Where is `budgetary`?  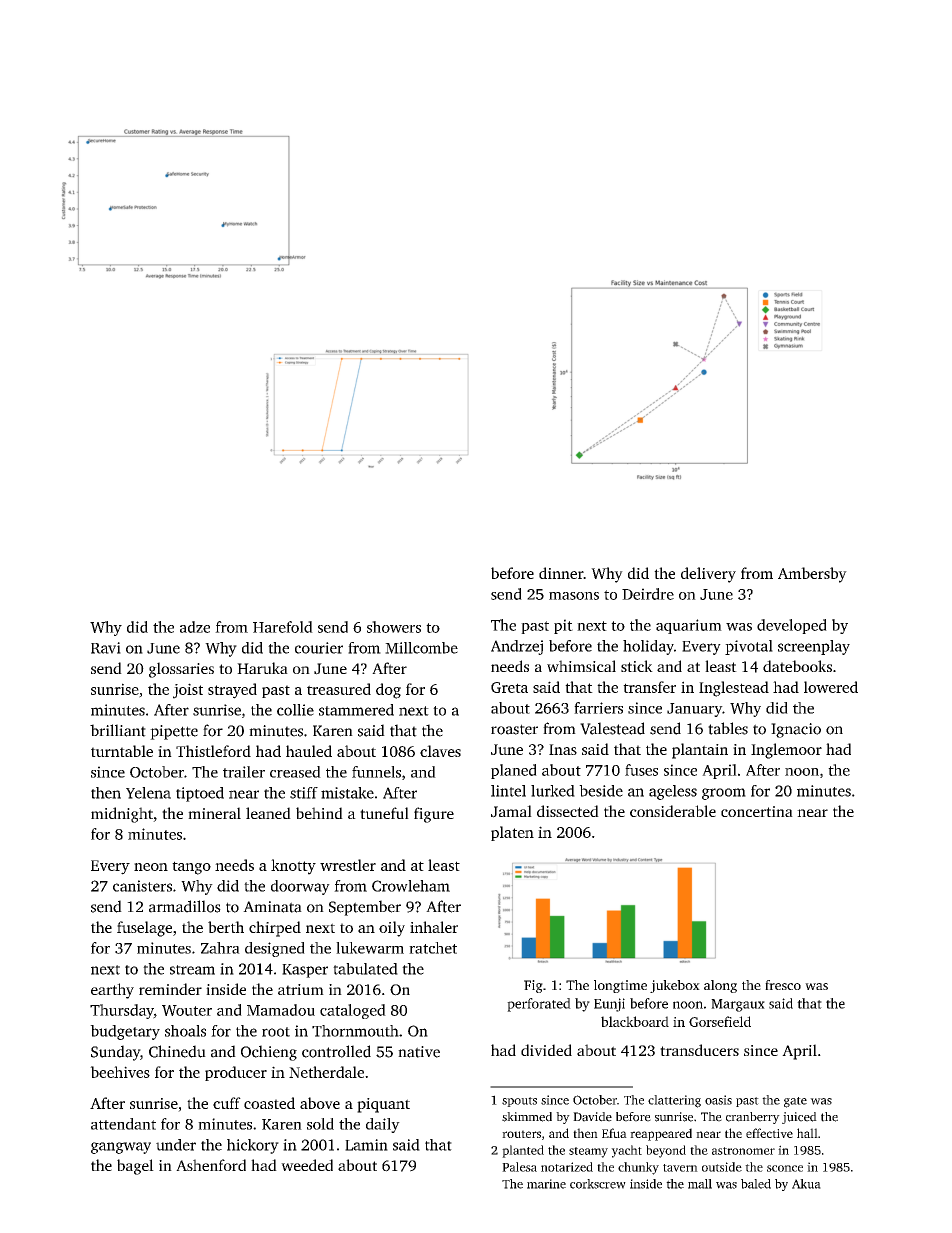
budgetary is located at coordinates (125, 1032).
